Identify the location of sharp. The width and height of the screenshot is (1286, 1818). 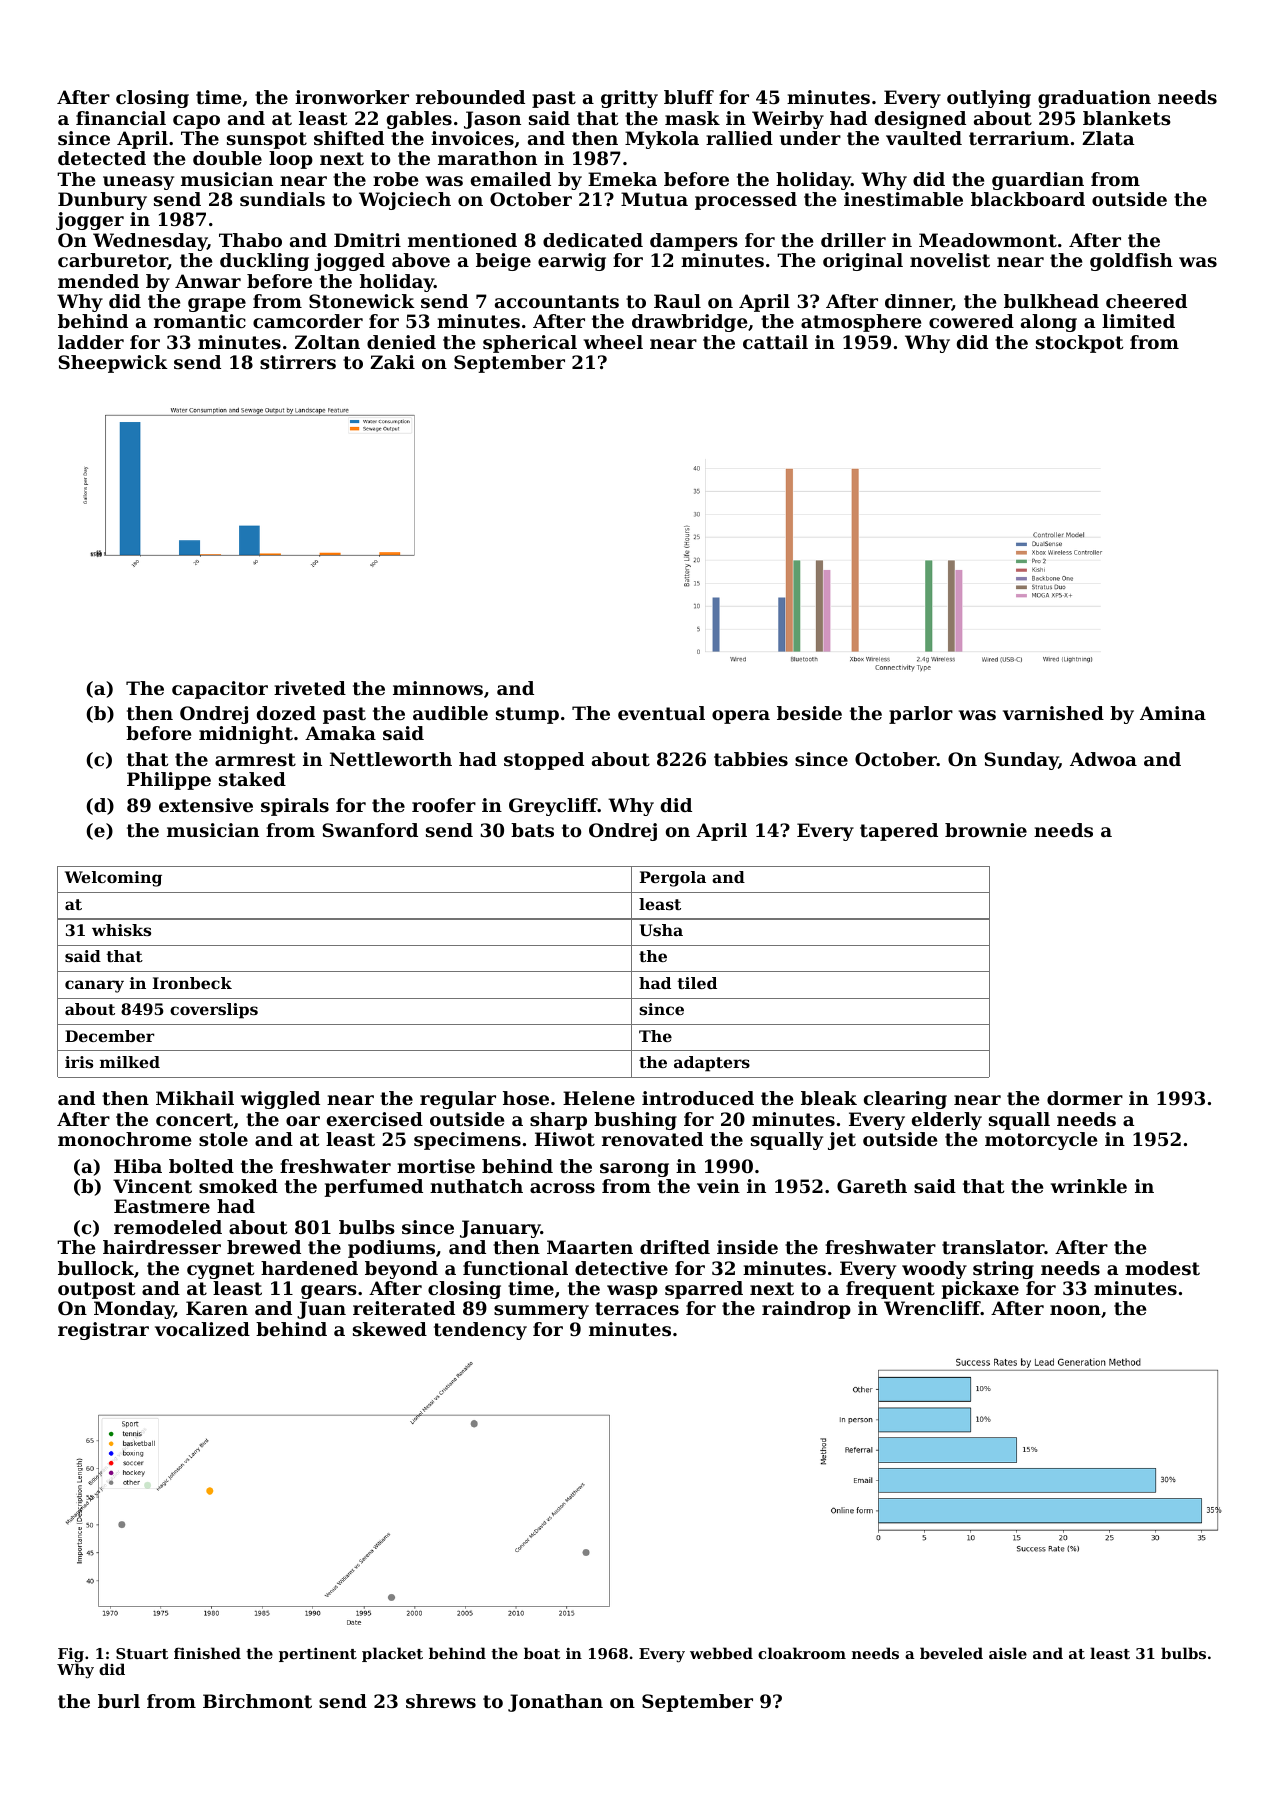
(558, 1121).
